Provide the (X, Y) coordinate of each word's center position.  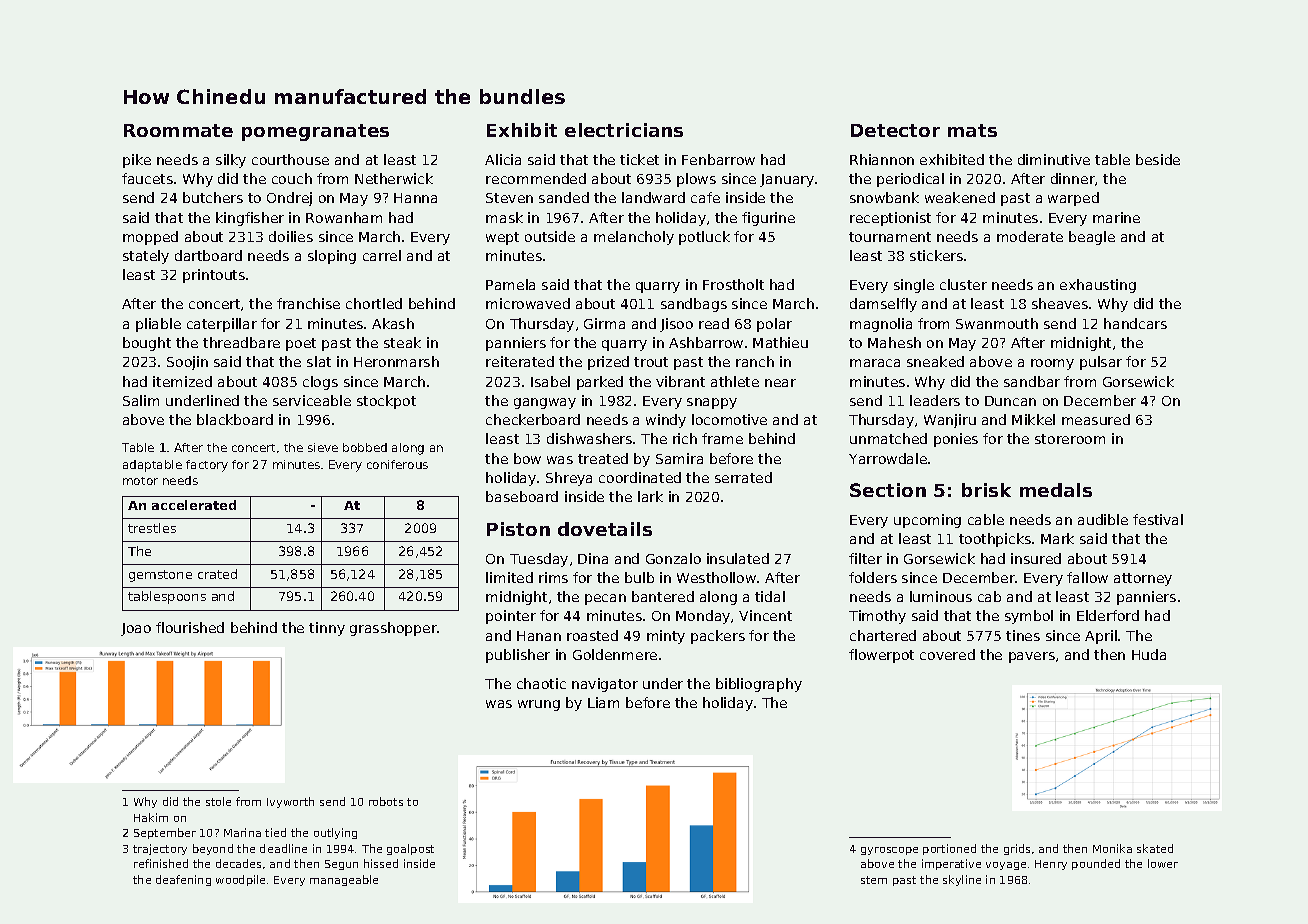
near (780, 383)
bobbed (365, 447)
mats (972, 130)
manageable (344, 880)
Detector (895, 130)
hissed (381, 863)
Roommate (178, 130)
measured (1096, 419)
